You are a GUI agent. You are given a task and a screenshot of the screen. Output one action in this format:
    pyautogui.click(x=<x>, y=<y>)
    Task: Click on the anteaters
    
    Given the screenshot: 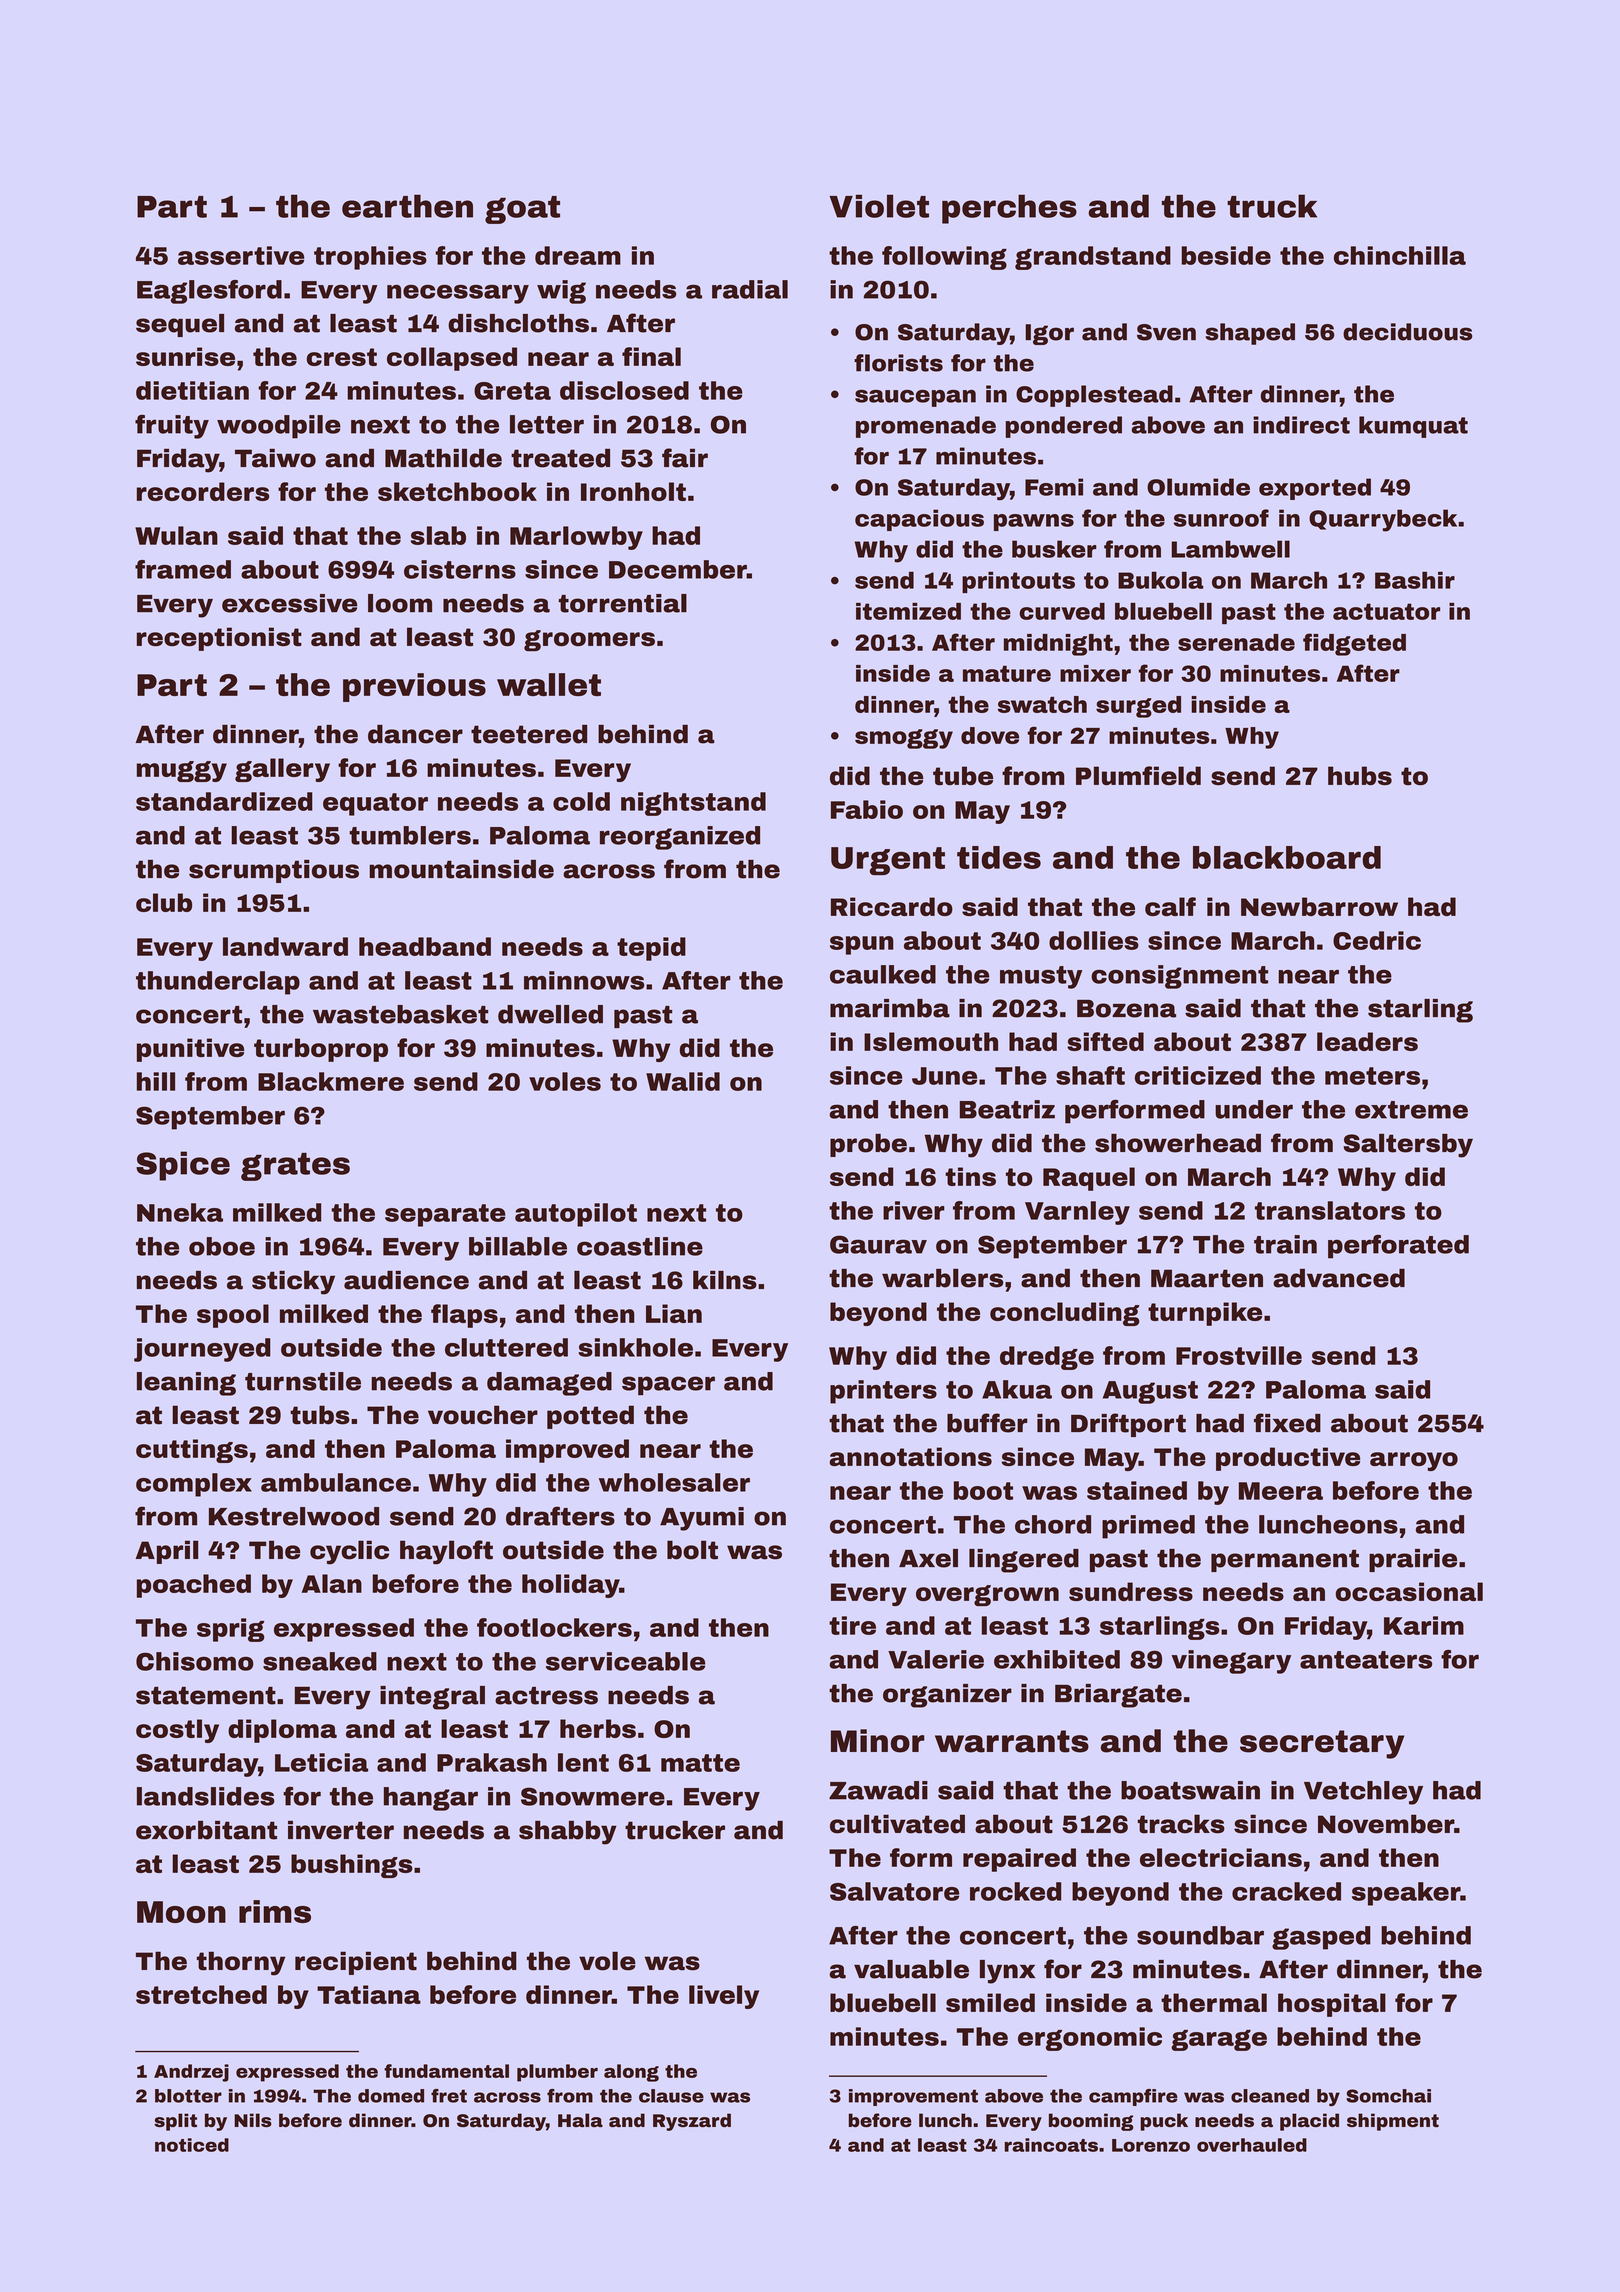 What is the action you would take?
    pyautogui.click(x=1366, y=1660)
